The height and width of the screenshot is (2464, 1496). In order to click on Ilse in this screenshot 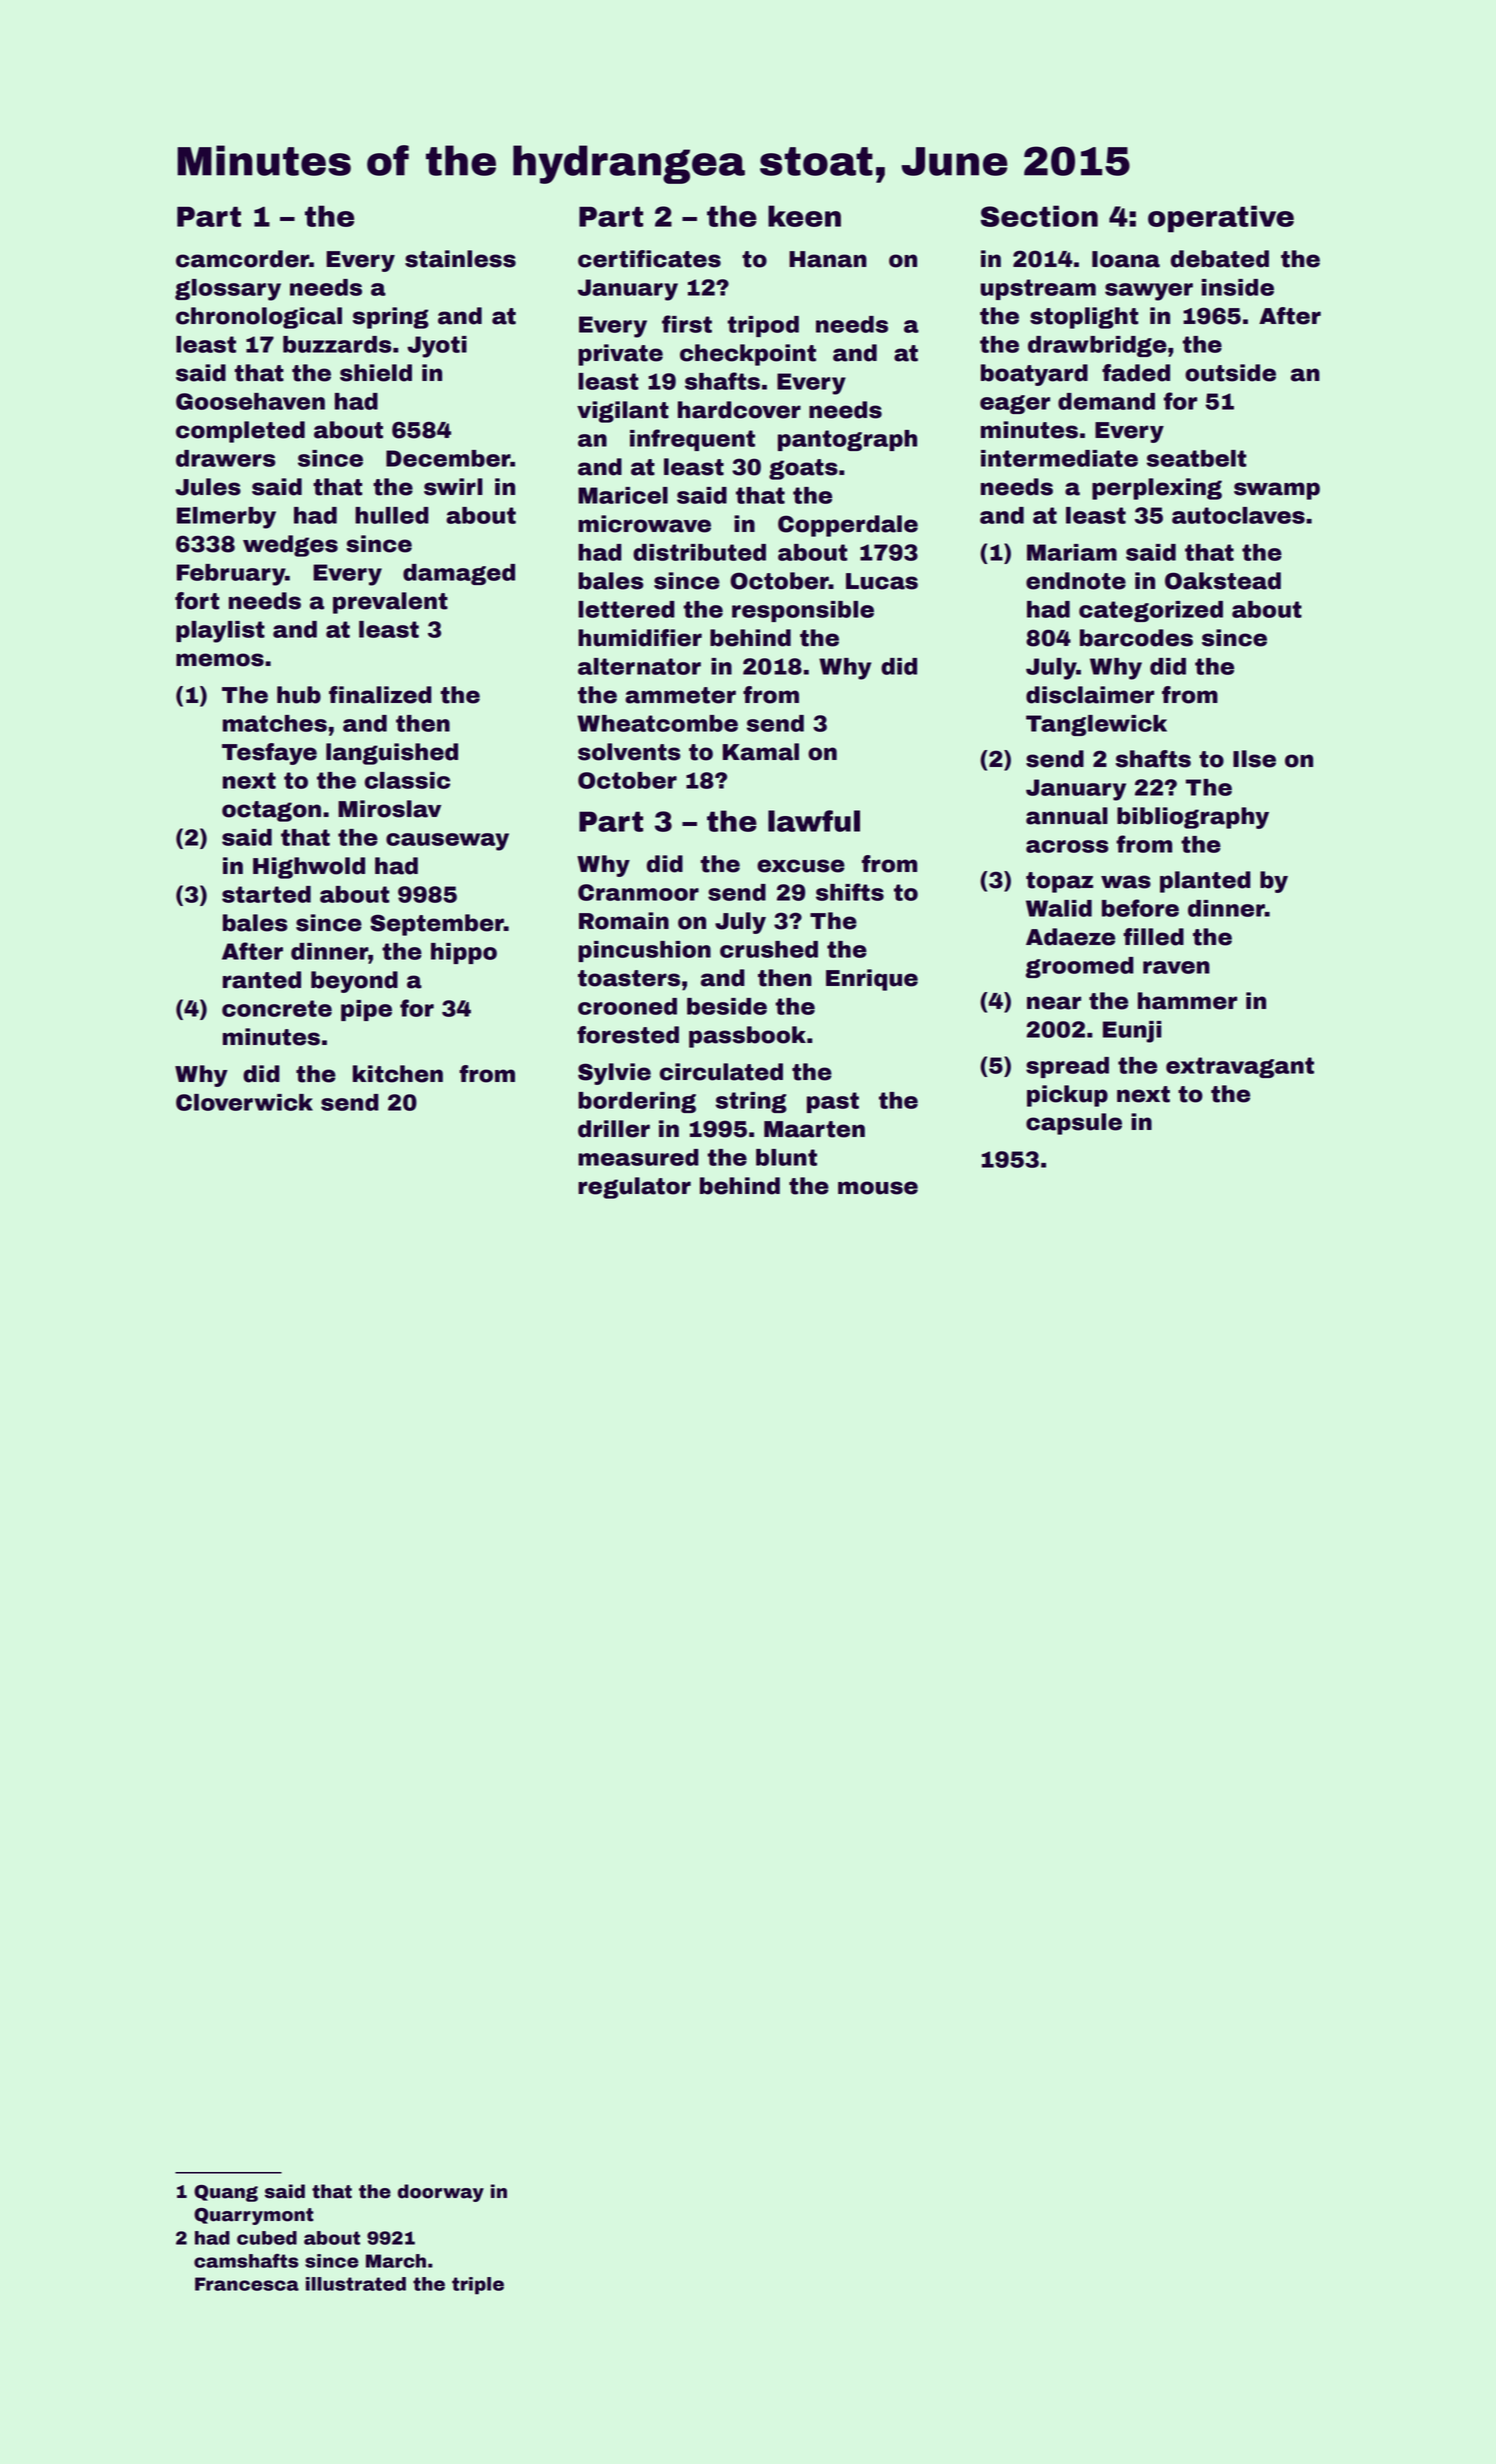, I will do `click(1254, 759)`.
